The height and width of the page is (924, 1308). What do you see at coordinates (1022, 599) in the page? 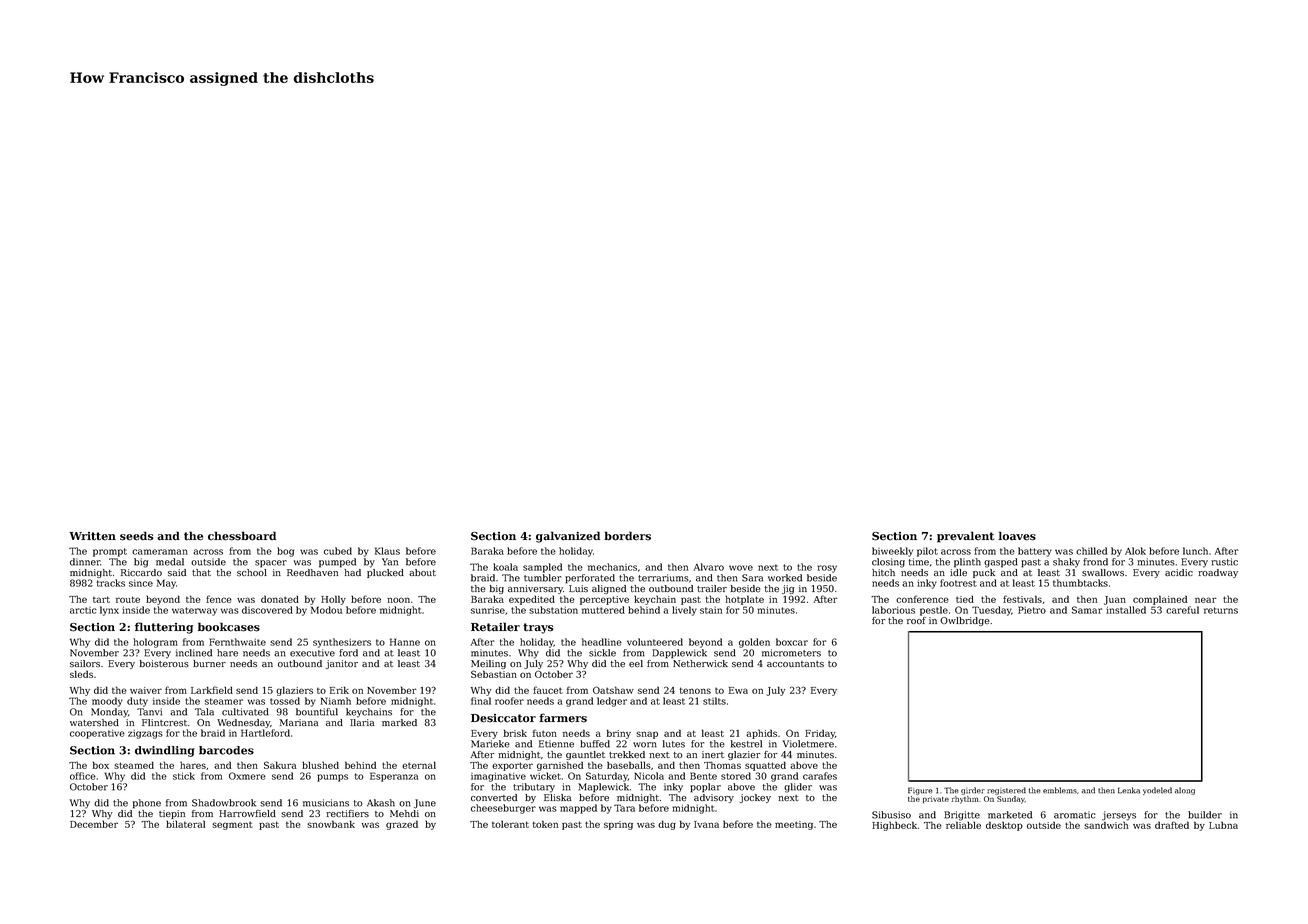
I see `festivals` at bounding box center [1022, 599].
